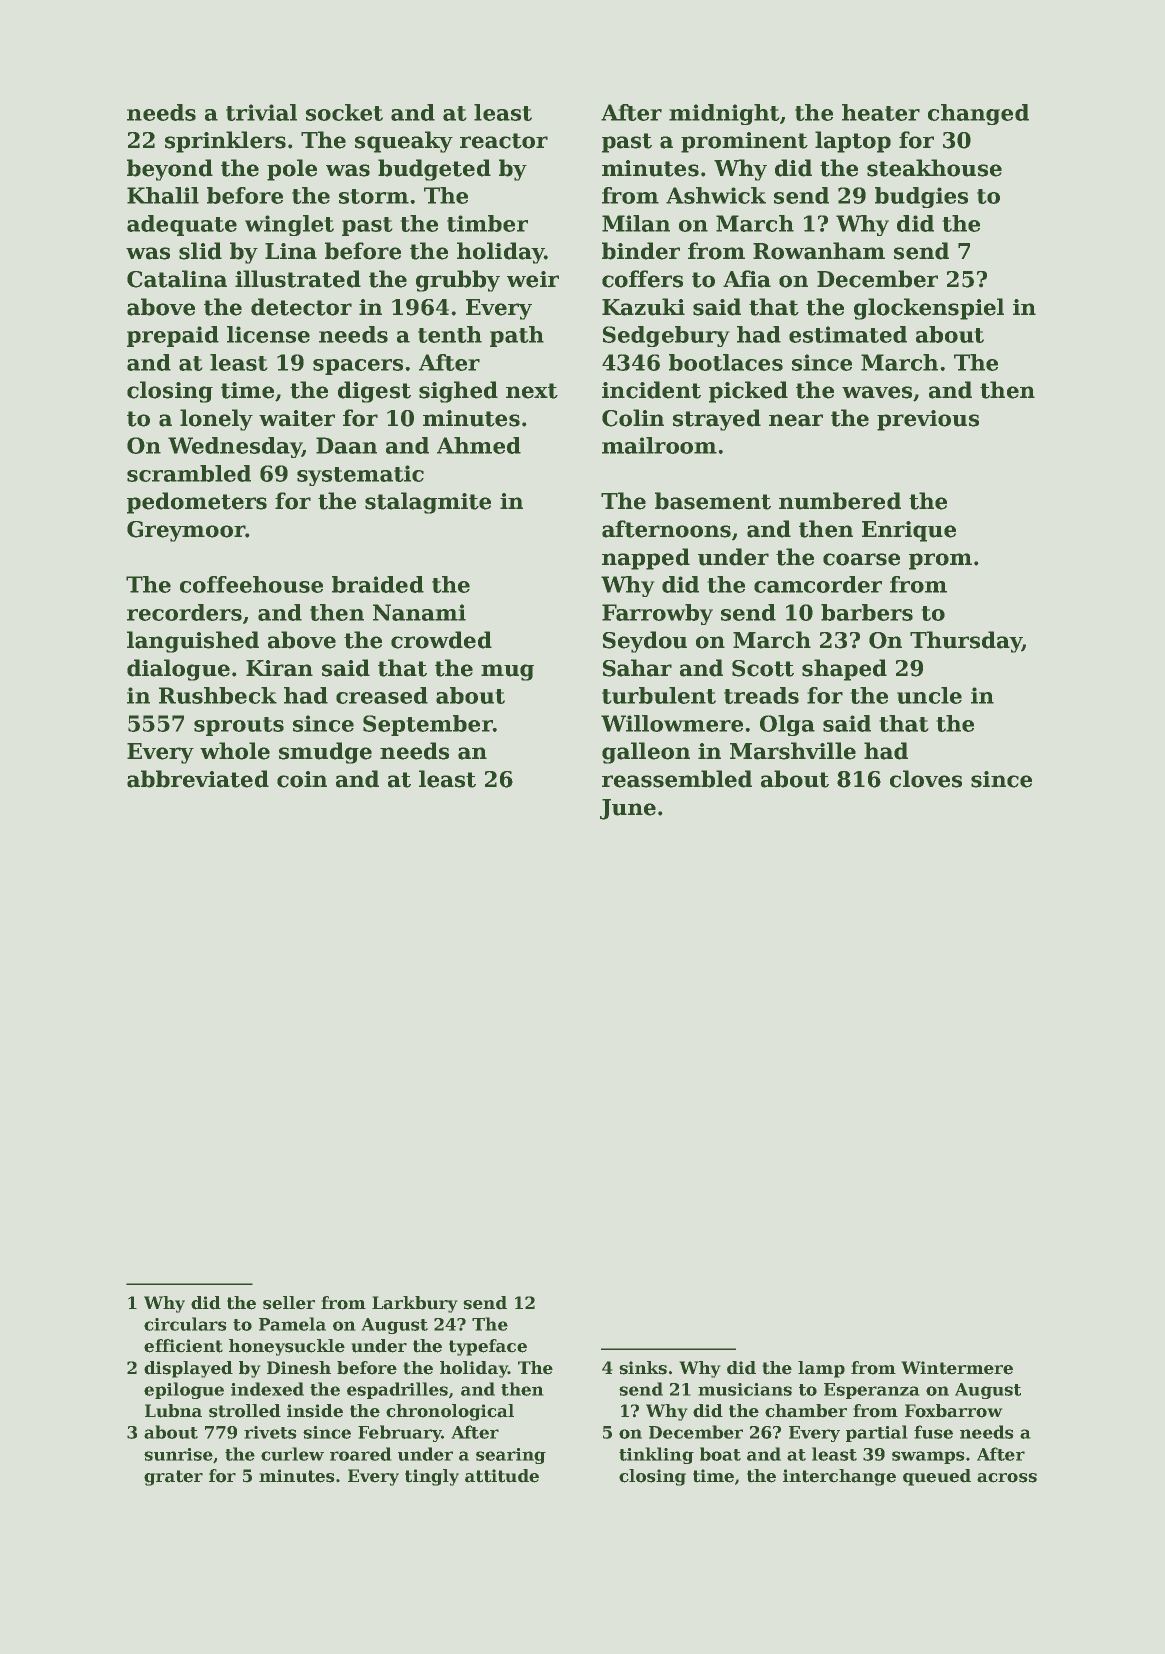 The width and height of the image is (1165, 1654). Describe the element at coordinates (957, 1368) in the image. I see `Wintermere` at that location.
